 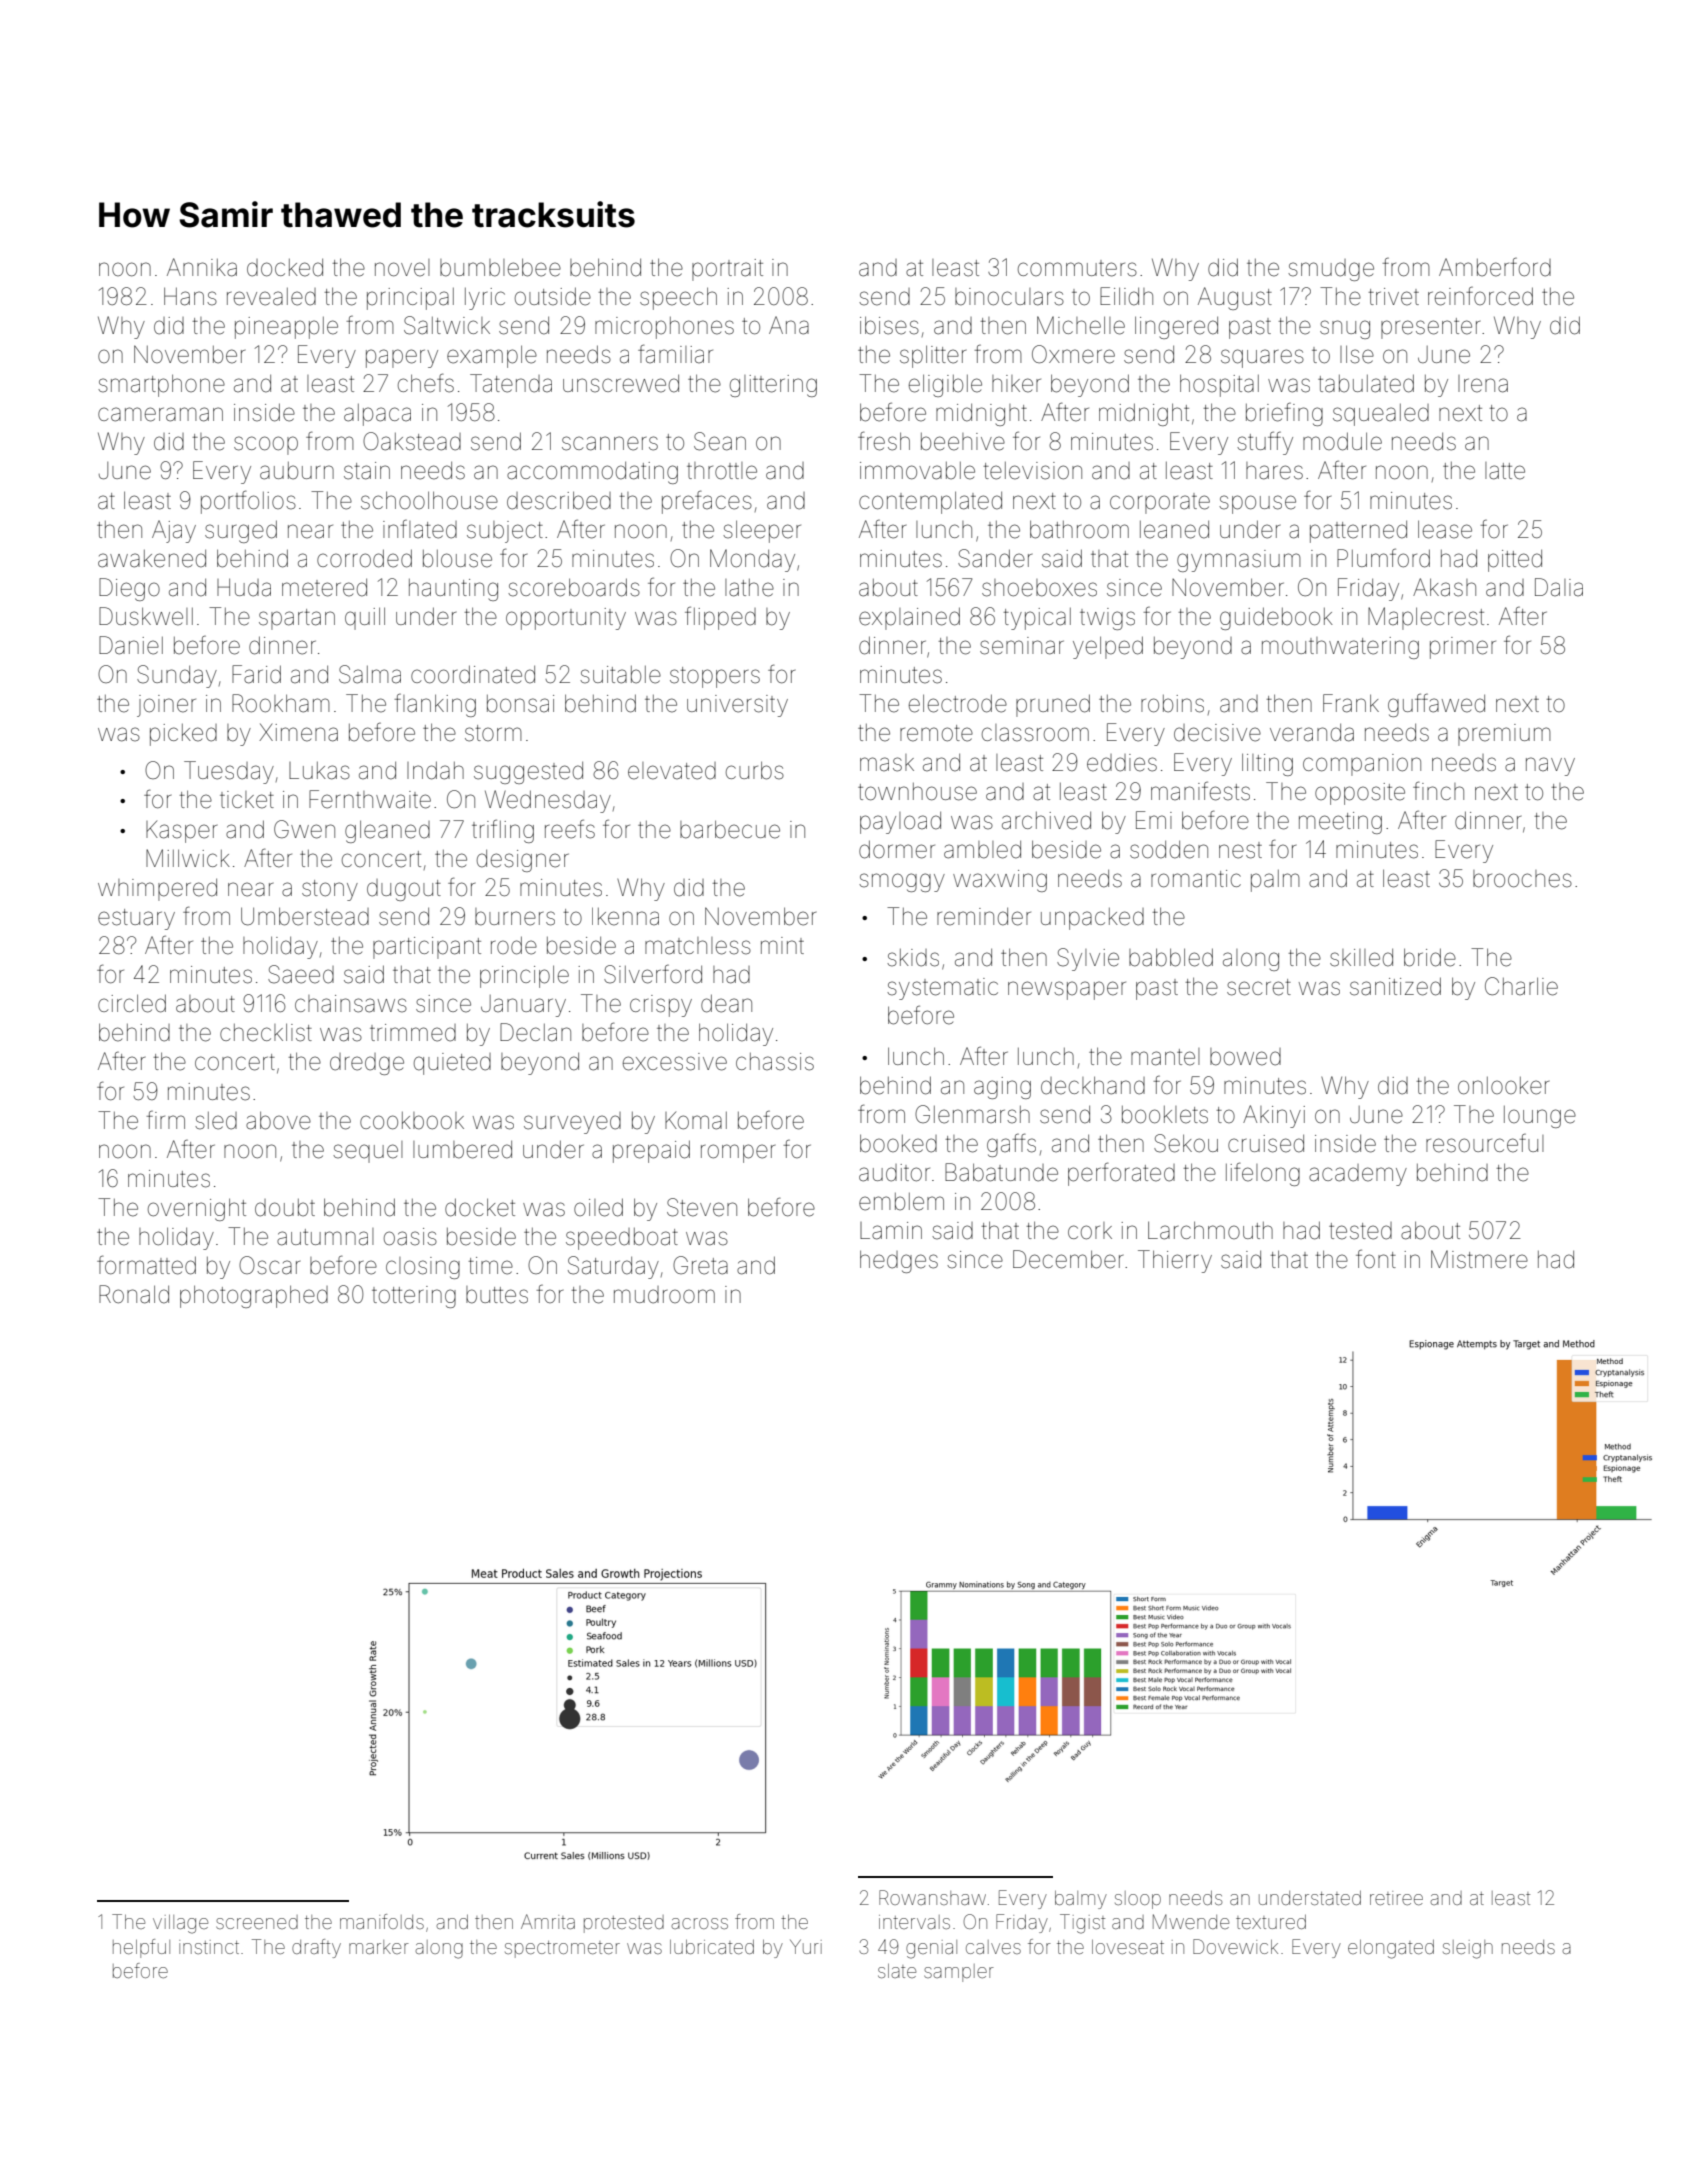 I want to click on photographed, so click(x=254, y=1296).
